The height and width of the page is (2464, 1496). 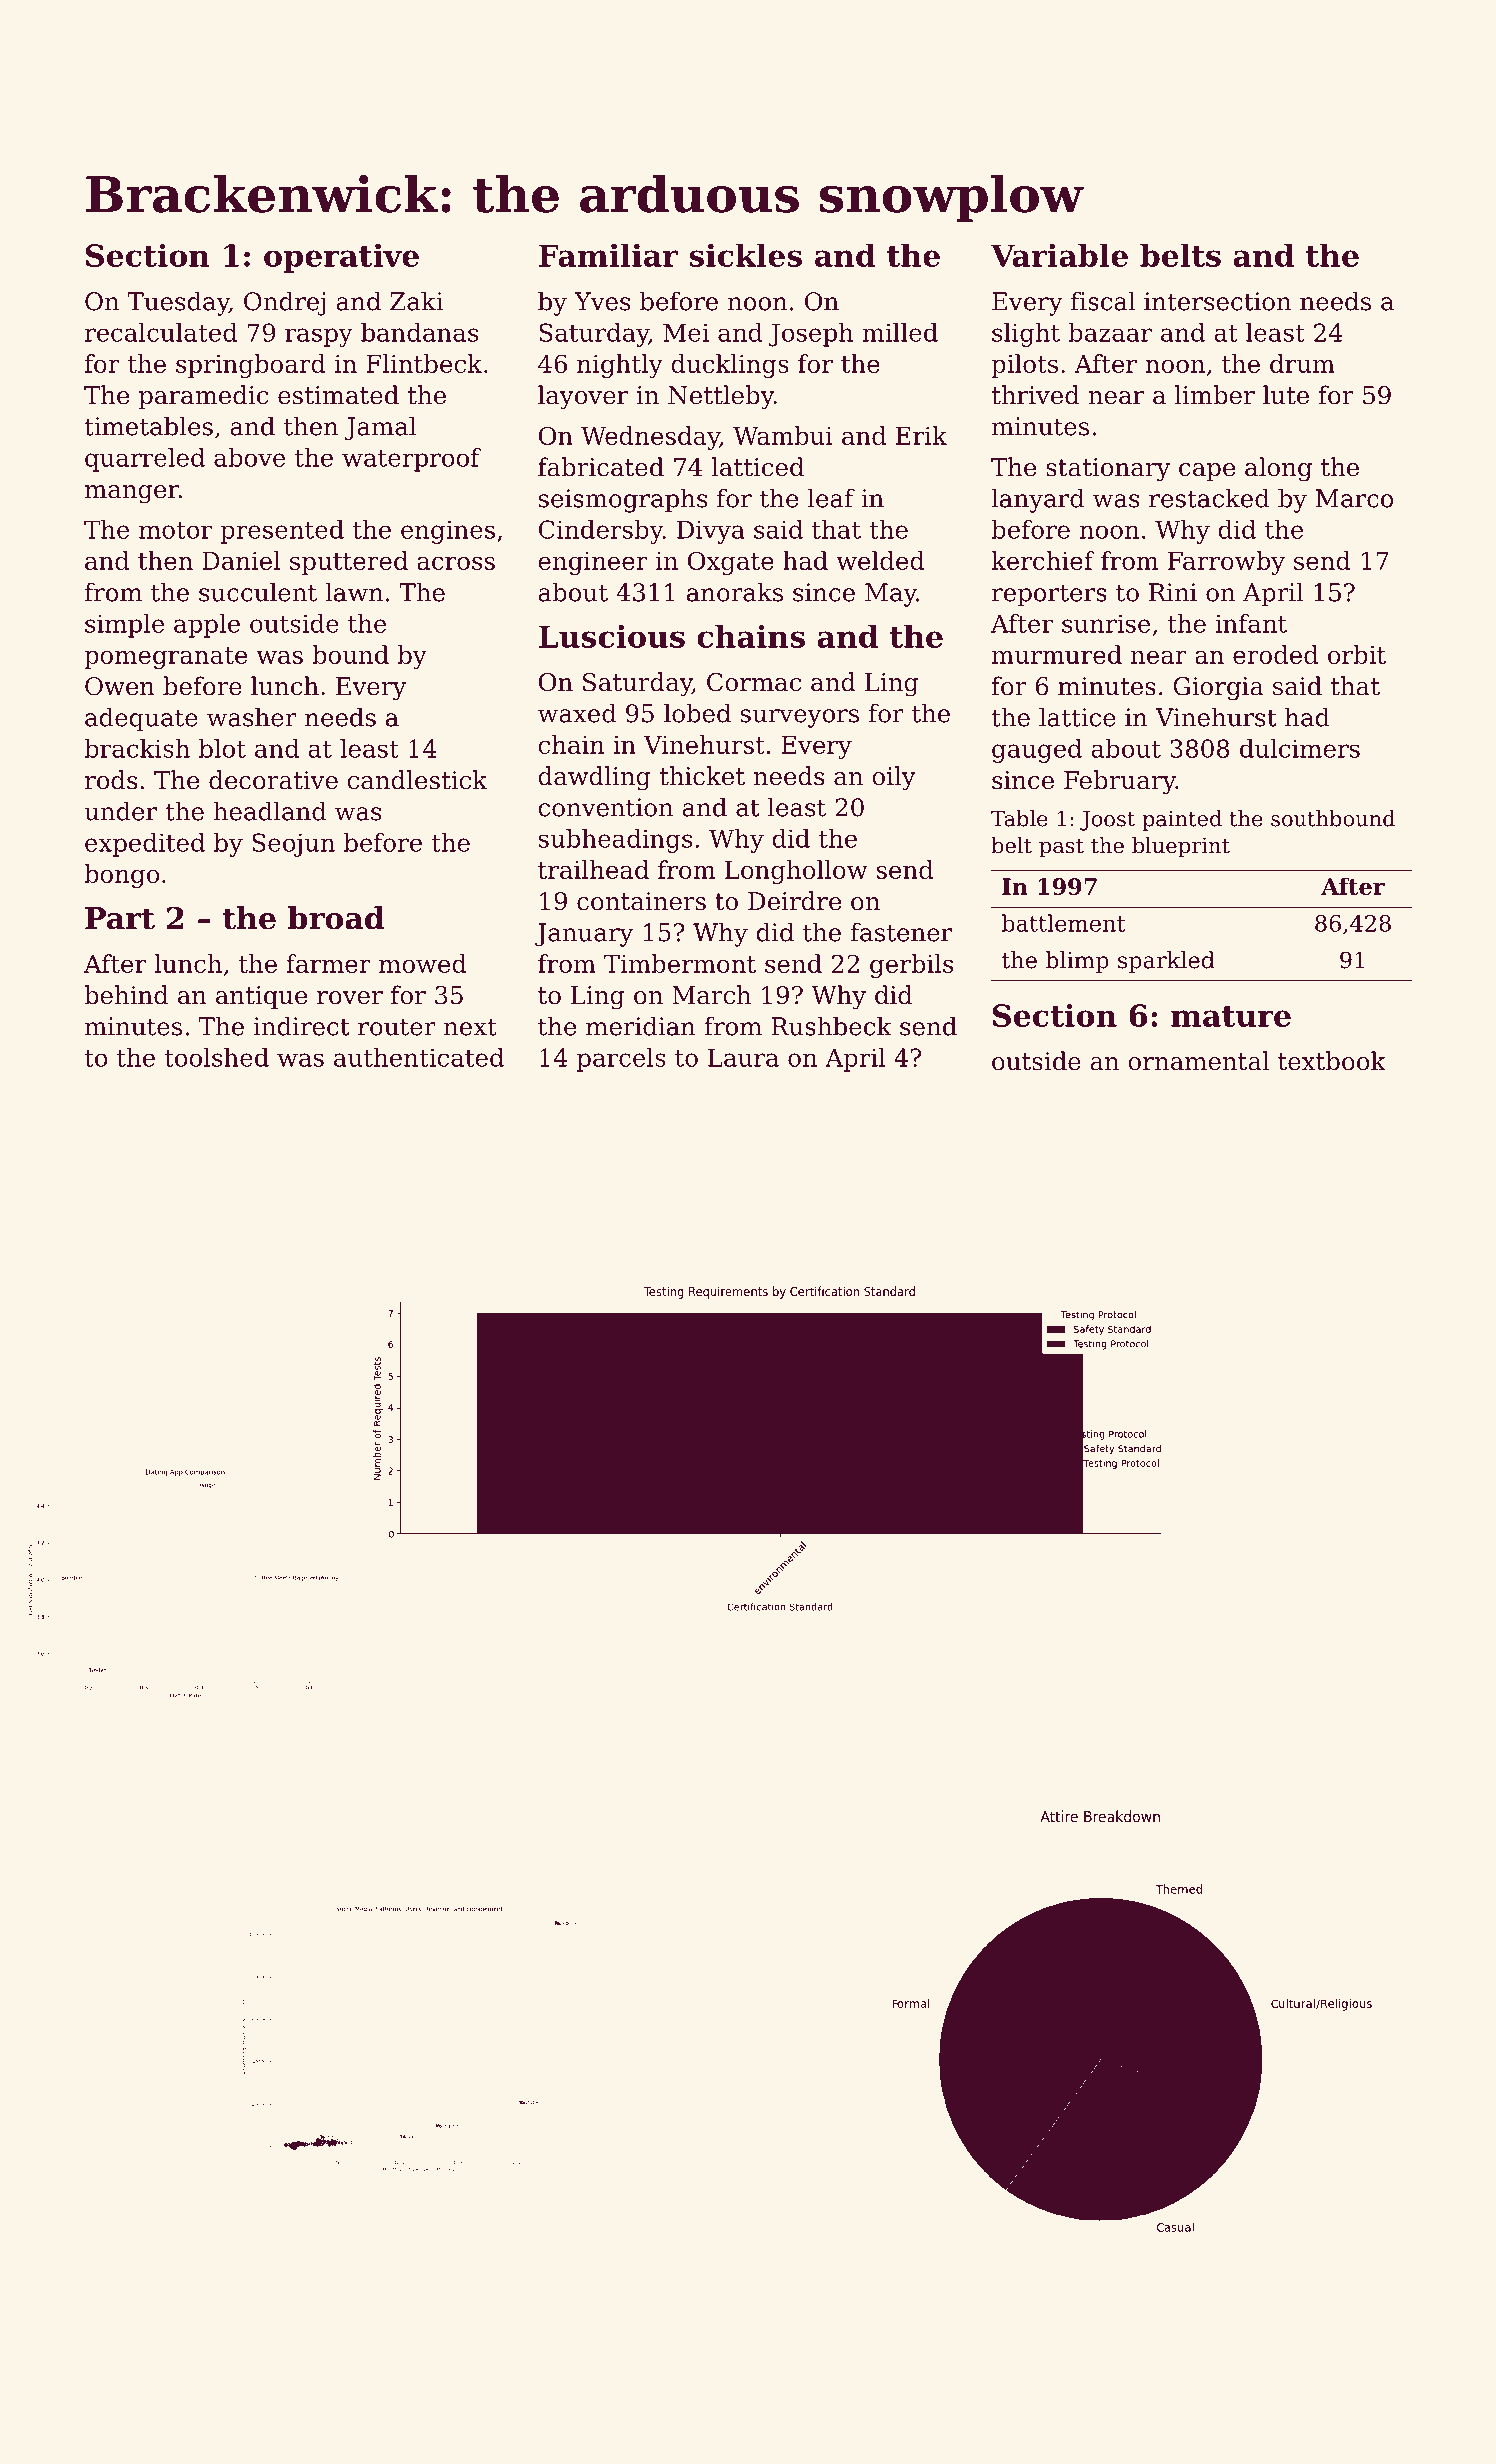 I want to click on Rini, so click(x=1173, y=592).
